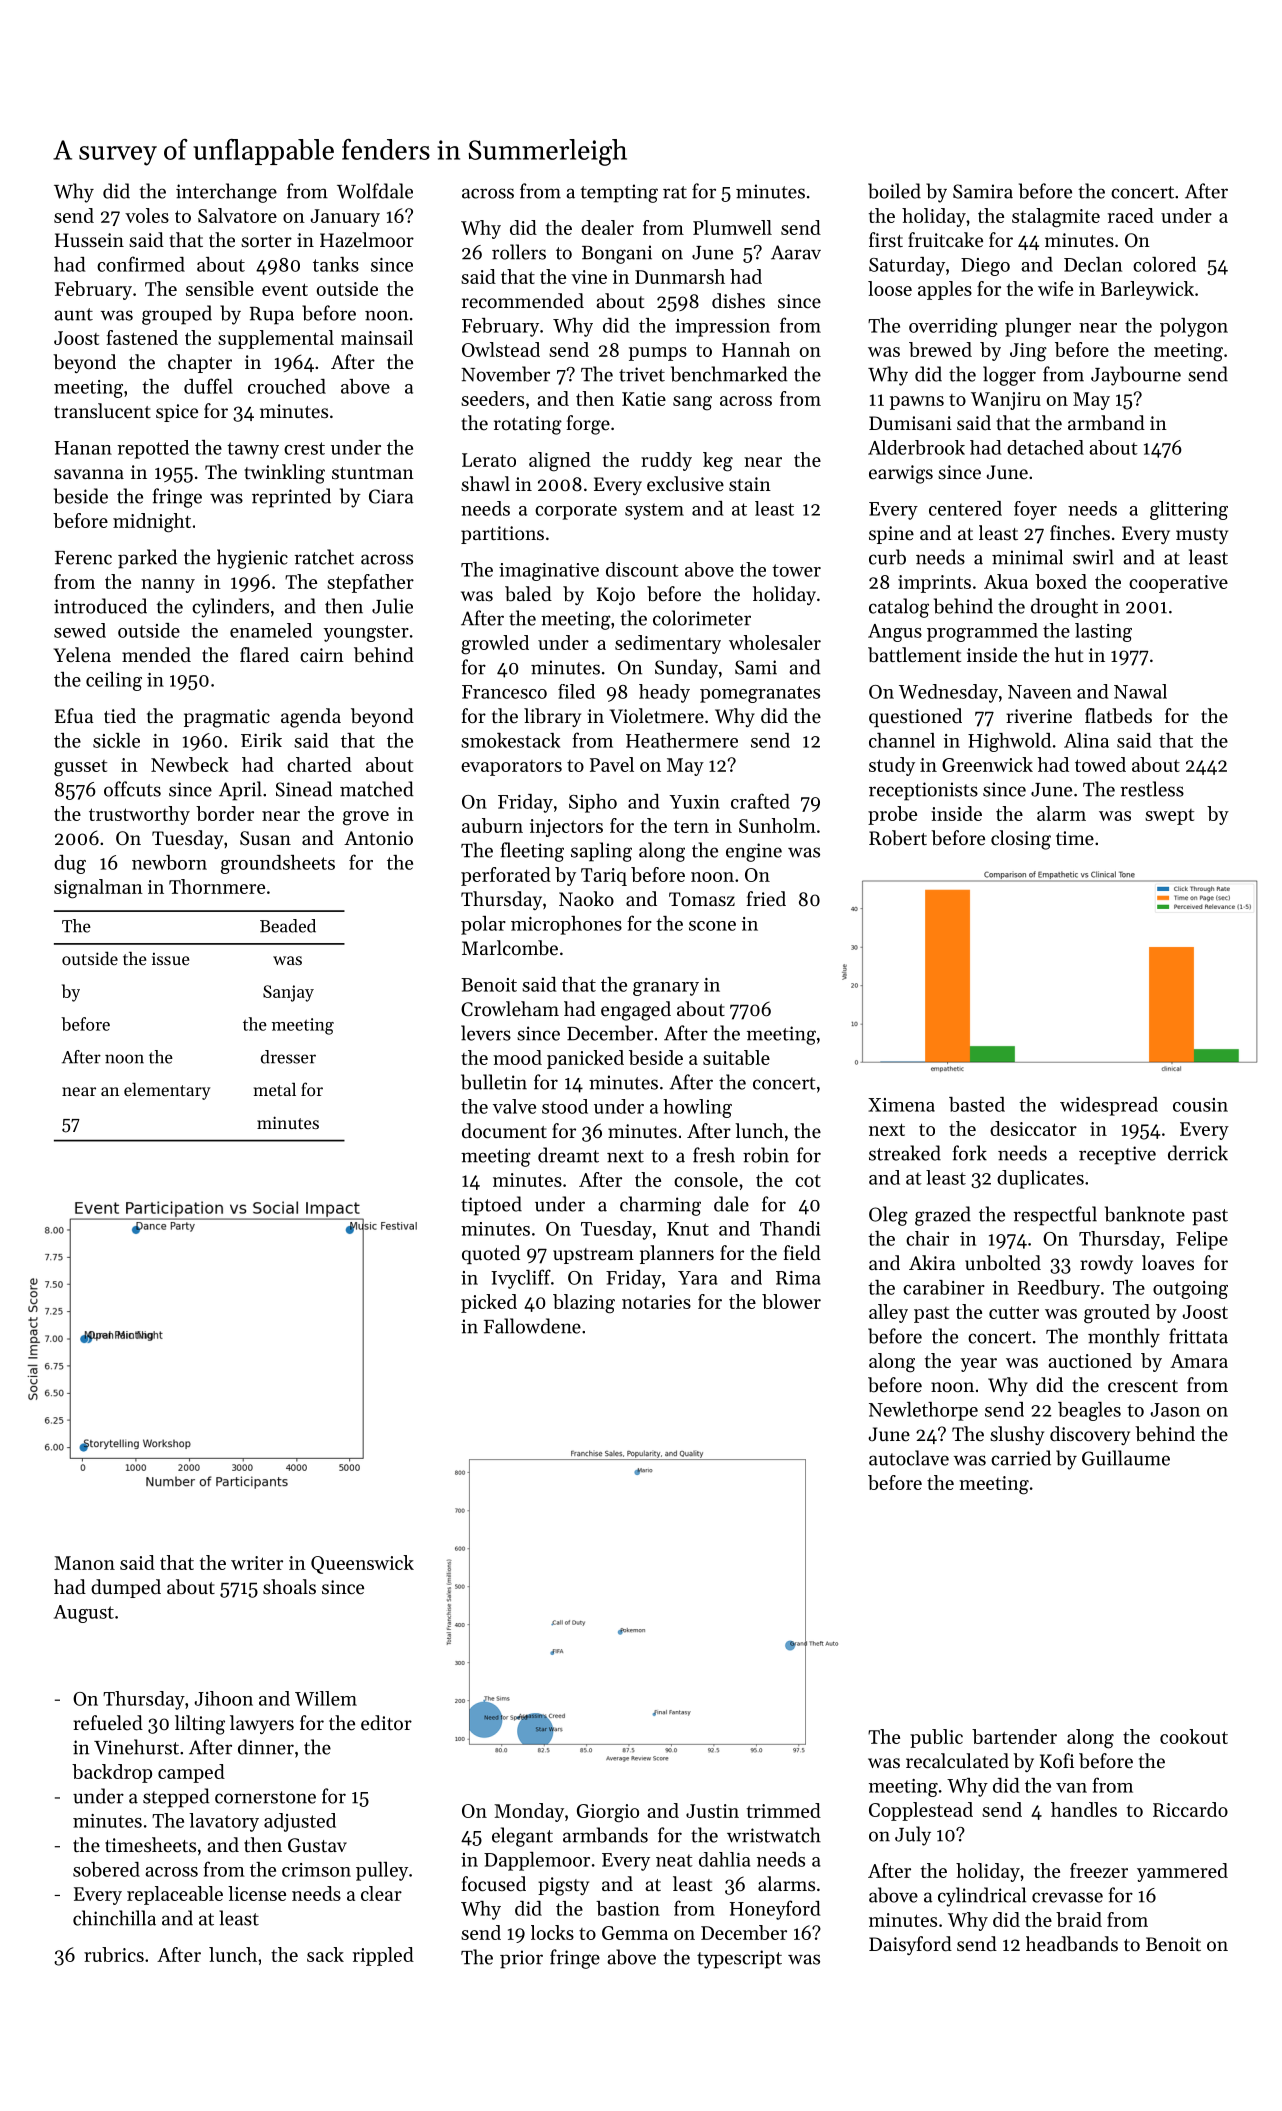  What do you see at coordinates (114, 681) in the page?
I see `ceiling` at bounding box center [114, 681].
